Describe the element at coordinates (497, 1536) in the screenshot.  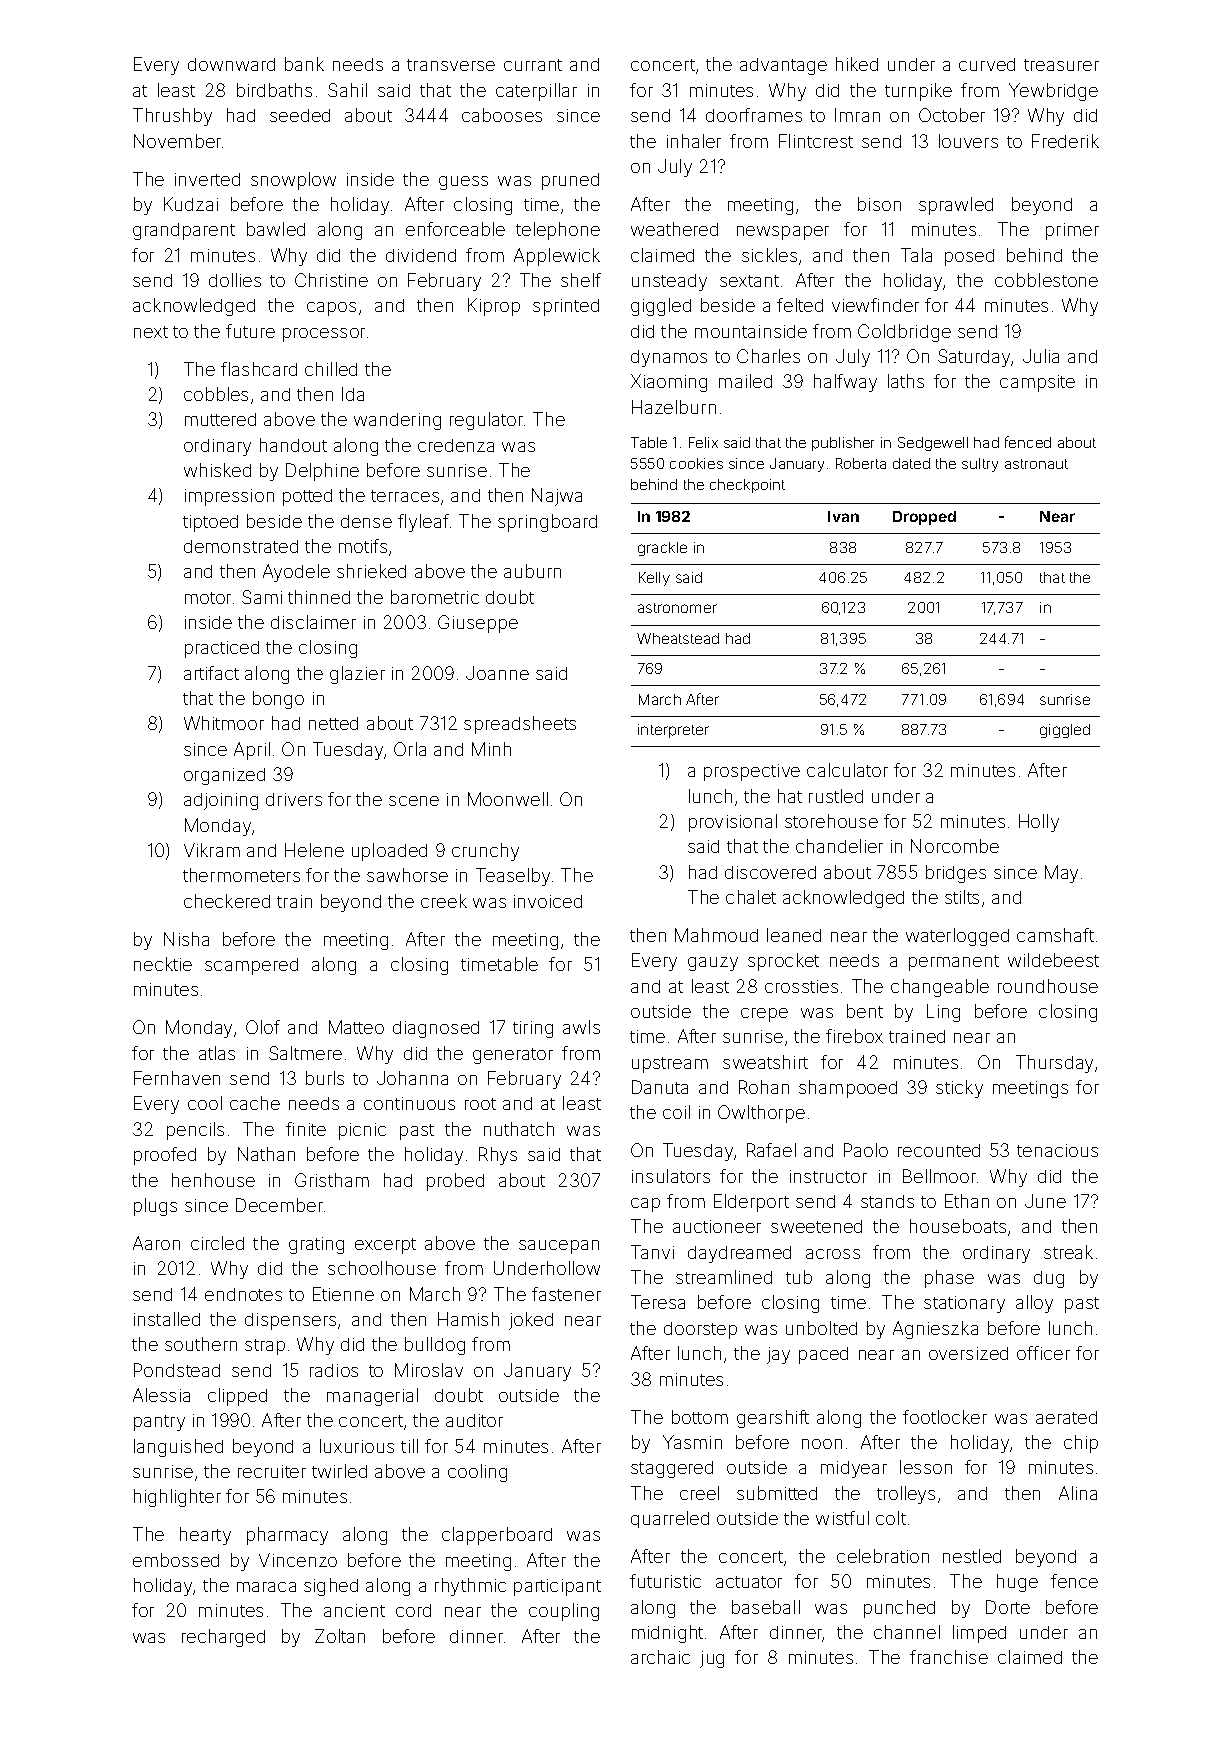
I see `clapperboard` at that location.
